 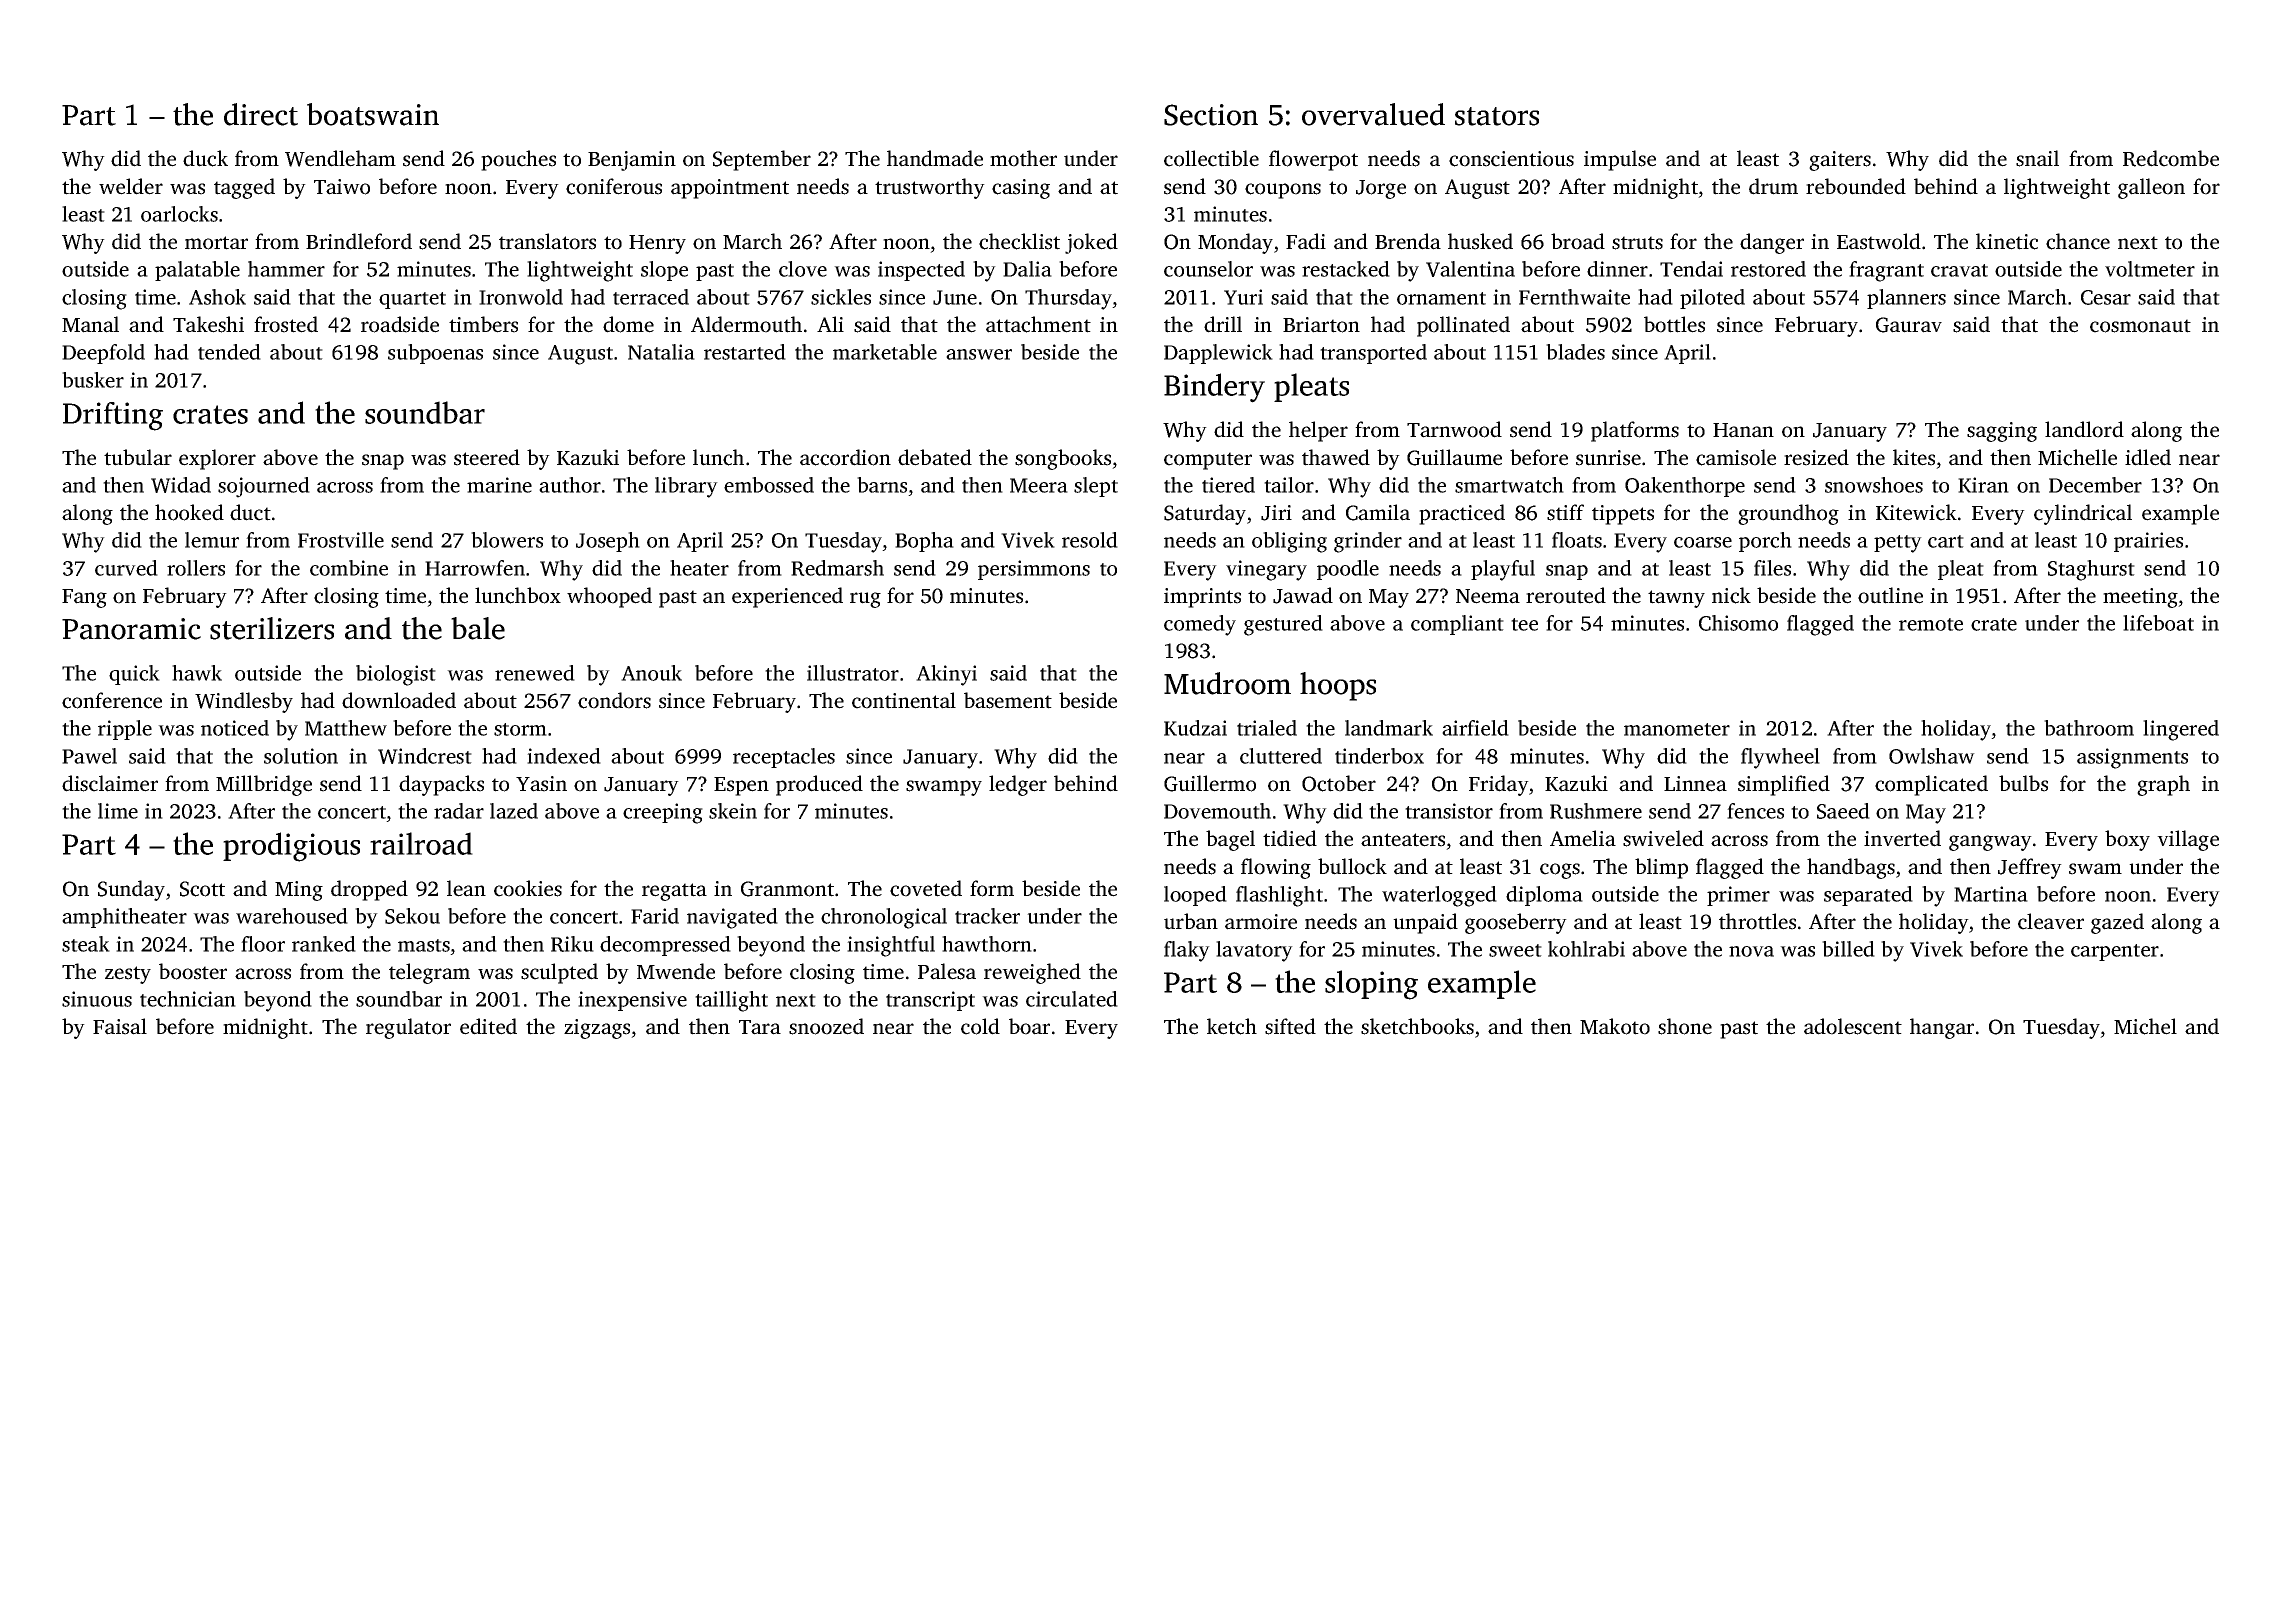 What do you see at coordinates (2140, 326) in the screenshot?
I see `cosmonaut` at bounding box center [2140, 326].
